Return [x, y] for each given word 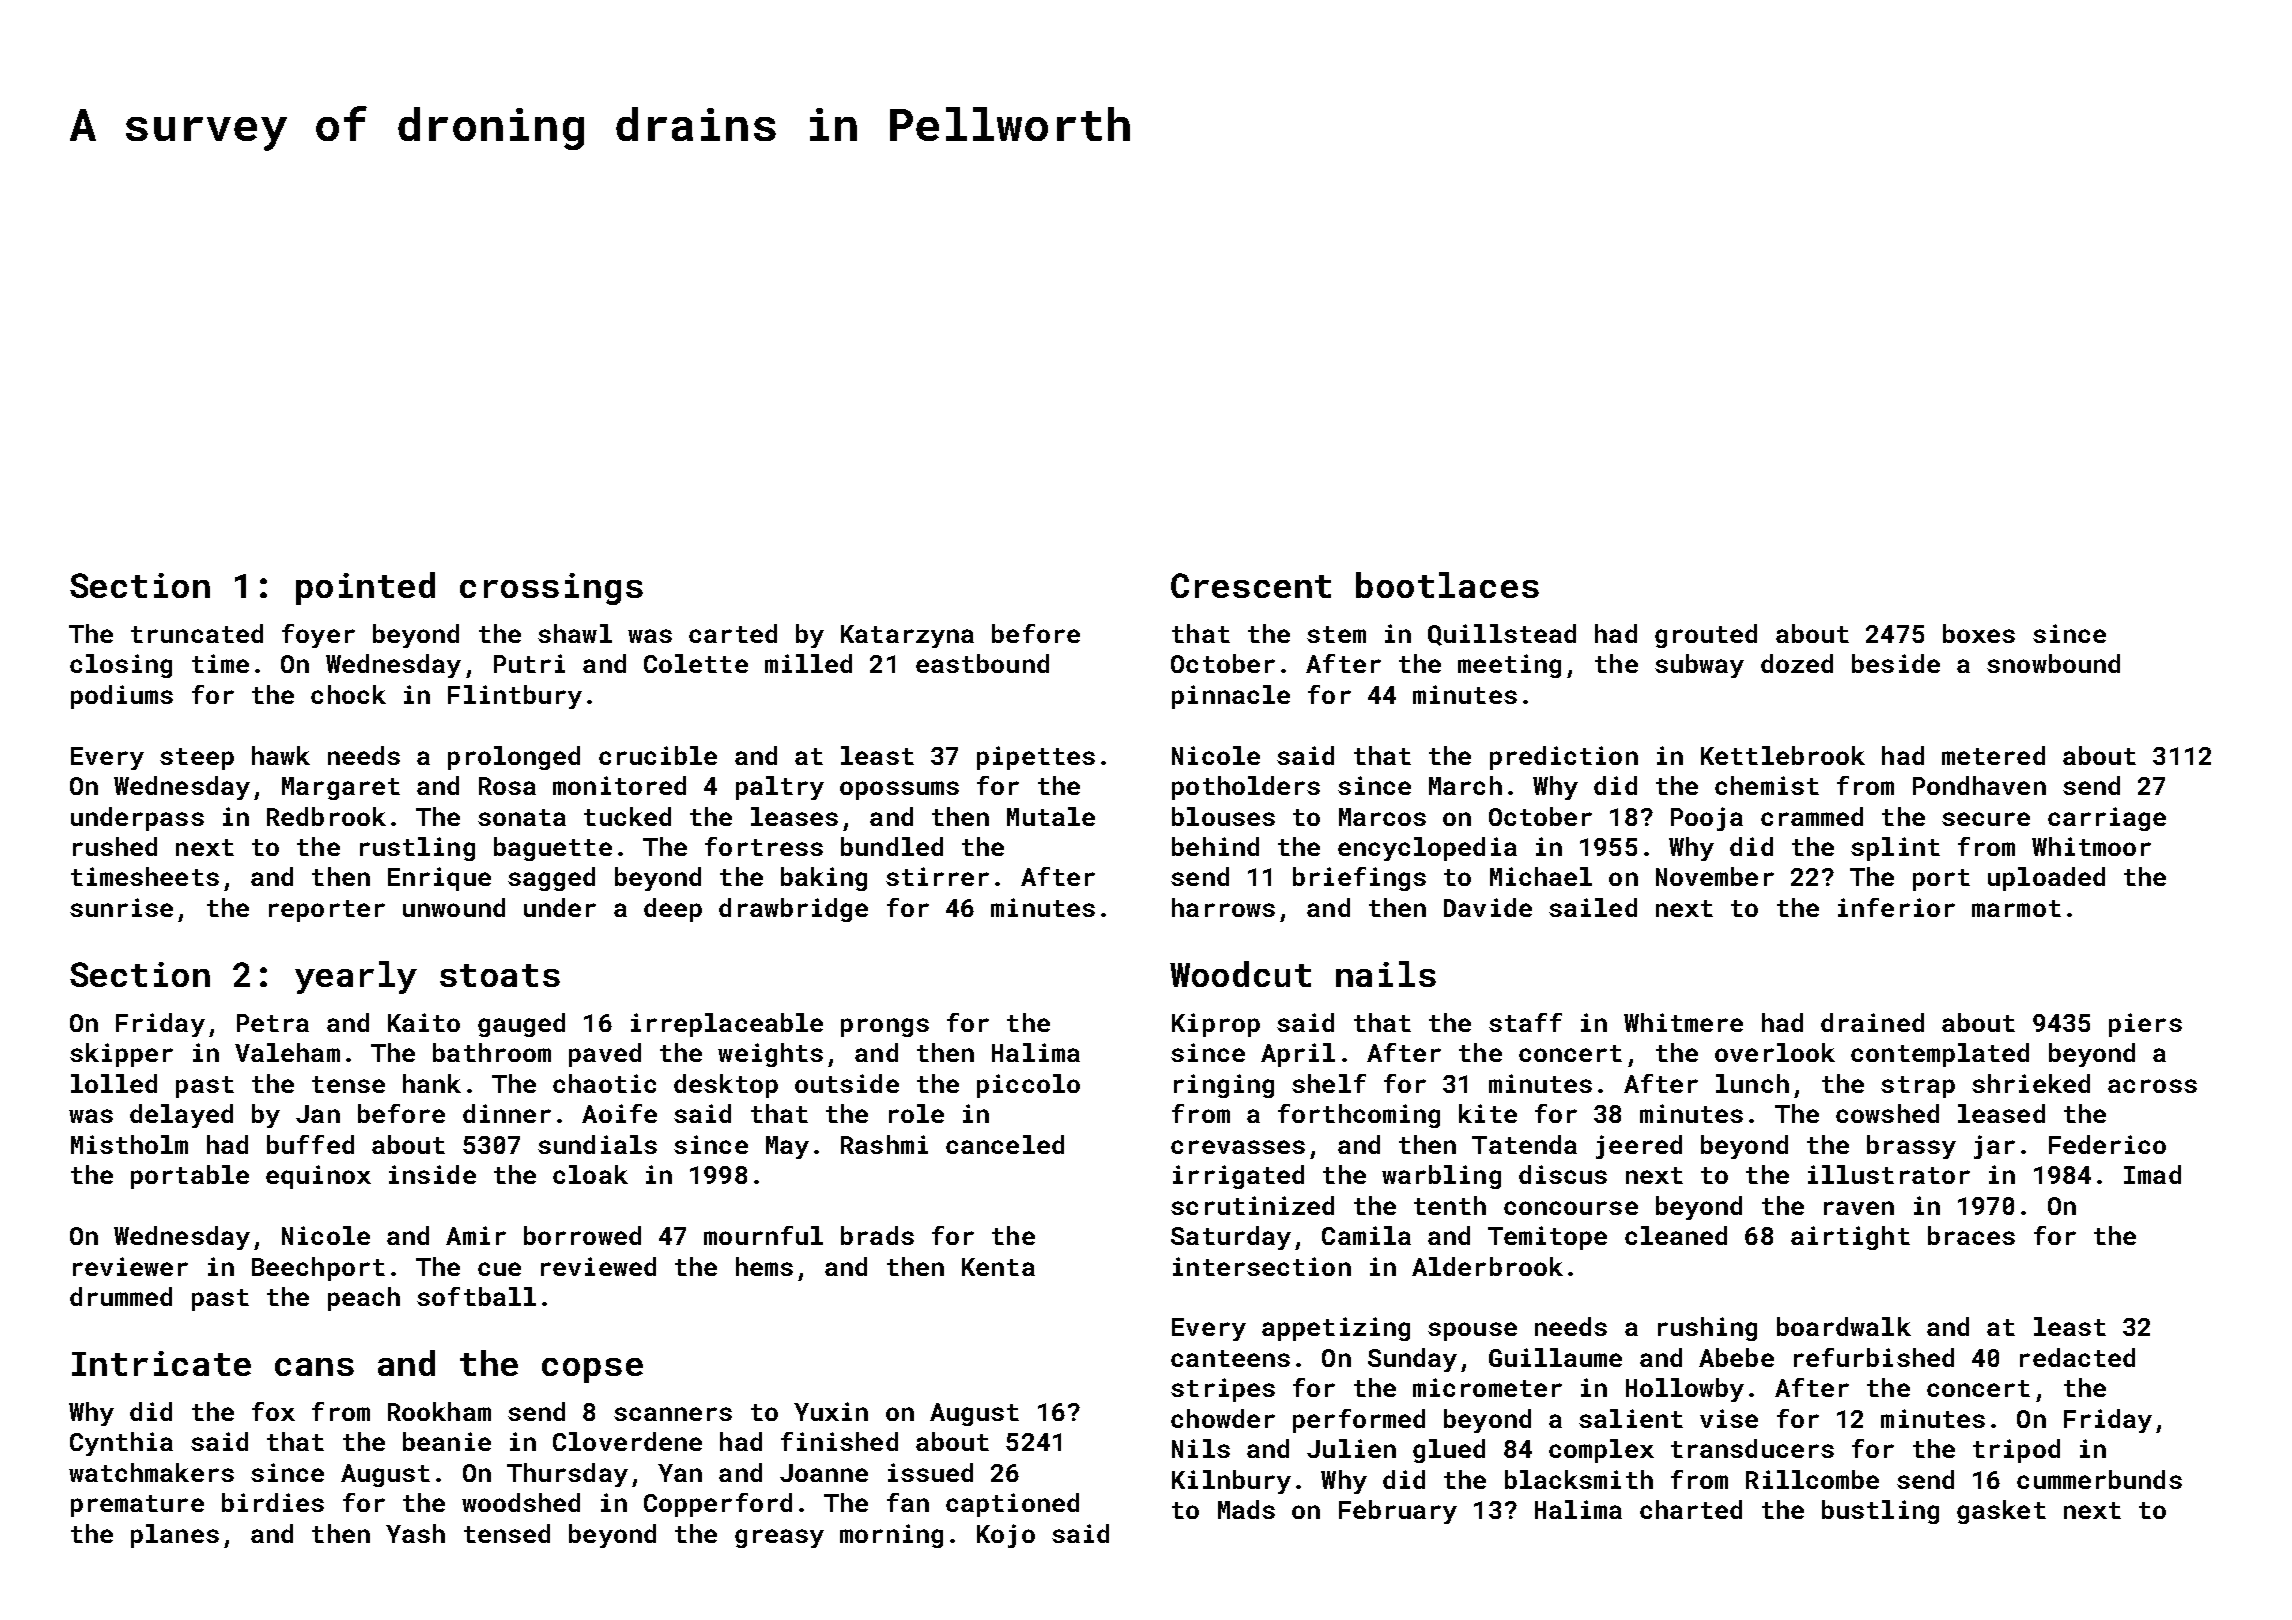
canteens [1230, 1358]
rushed [115, 846]
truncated [197, 633]
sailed [1593, 907]
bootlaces [1447, 585]
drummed [121, 1296]
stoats [500, 975]
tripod [2016, 1451]
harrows [1223, 907]
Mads [1246, 1509]
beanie [447, 1441]
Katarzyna [907, 636]
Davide [1488, 907]
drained [1872, 1022]
